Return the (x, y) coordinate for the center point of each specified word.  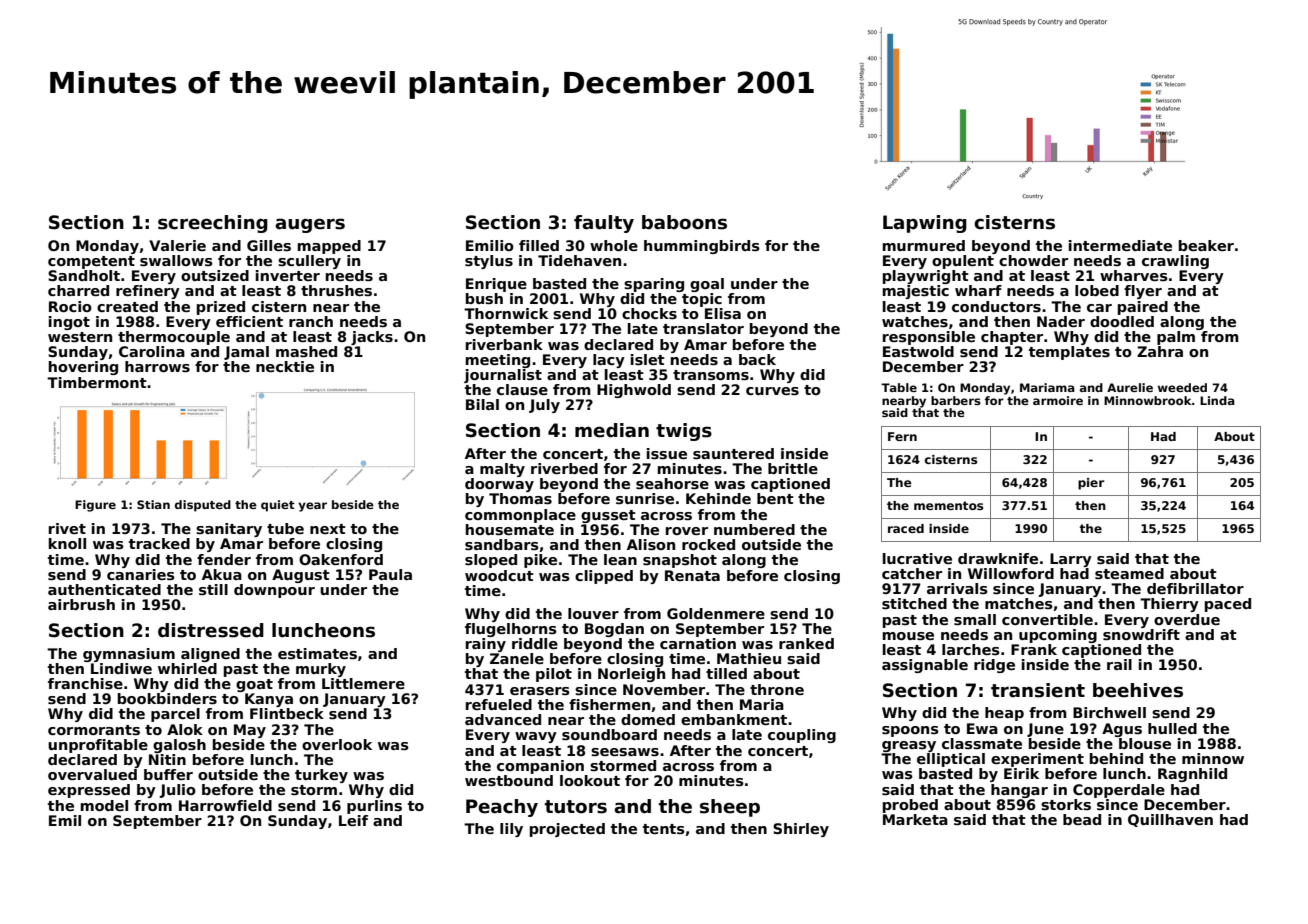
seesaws (625, 752)
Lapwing (925, 224)
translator (703, 328)
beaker (1206, 245)
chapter (1012, 338)
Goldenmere (716, 613)
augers (310, 225)
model (104, 805)
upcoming (1058, 636)
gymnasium (129, 655)
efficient (249, 321)
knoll (67, 543)
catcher (912, 573)
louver (593, 613)
